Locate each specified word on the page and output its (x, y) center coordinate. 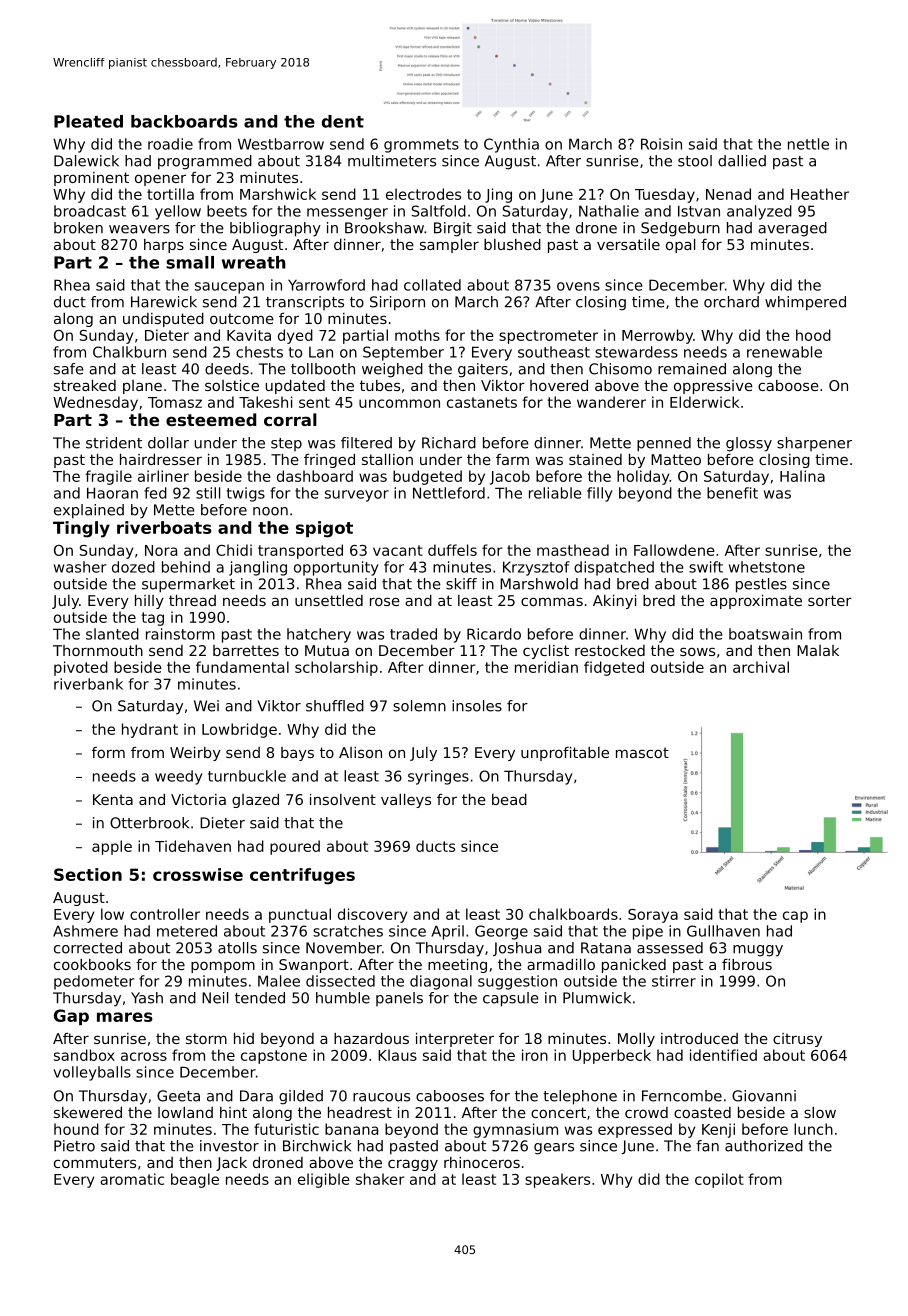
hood (813, 335)
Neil (215, 998)
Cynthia (511, 145)
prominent (91, 179)
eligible (324, 1180)
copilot (719, 1180)
